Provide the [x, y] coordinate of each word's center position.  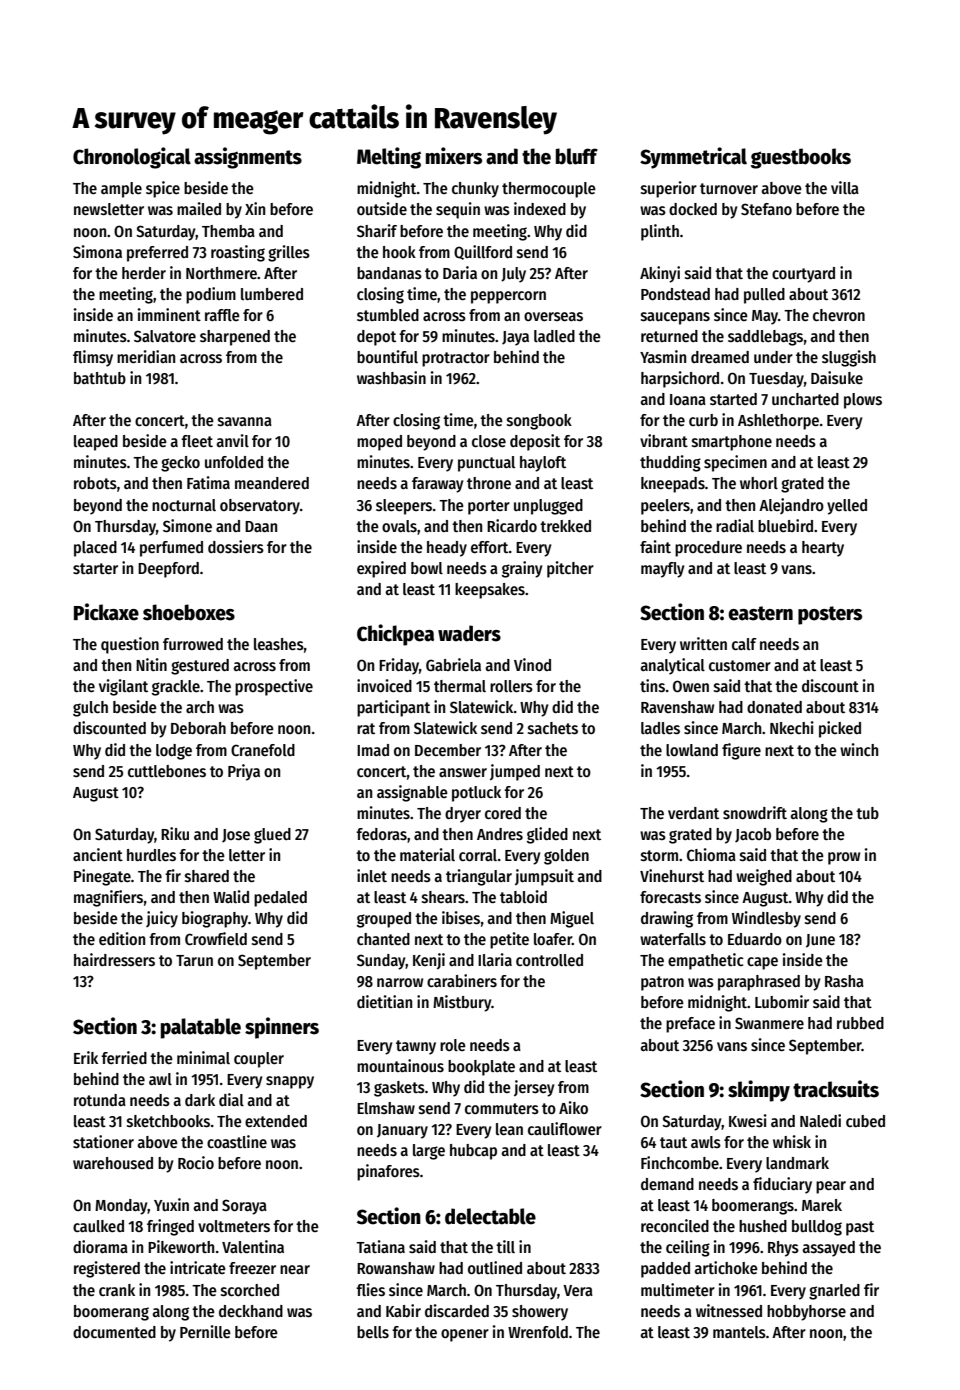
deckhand [251, 1311]
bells [373, 1332]
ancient [98, 854]
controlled [549, 960]
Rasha [844, 981]
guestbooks [801, 158]
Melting [389, 158]
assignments [248, 158]
